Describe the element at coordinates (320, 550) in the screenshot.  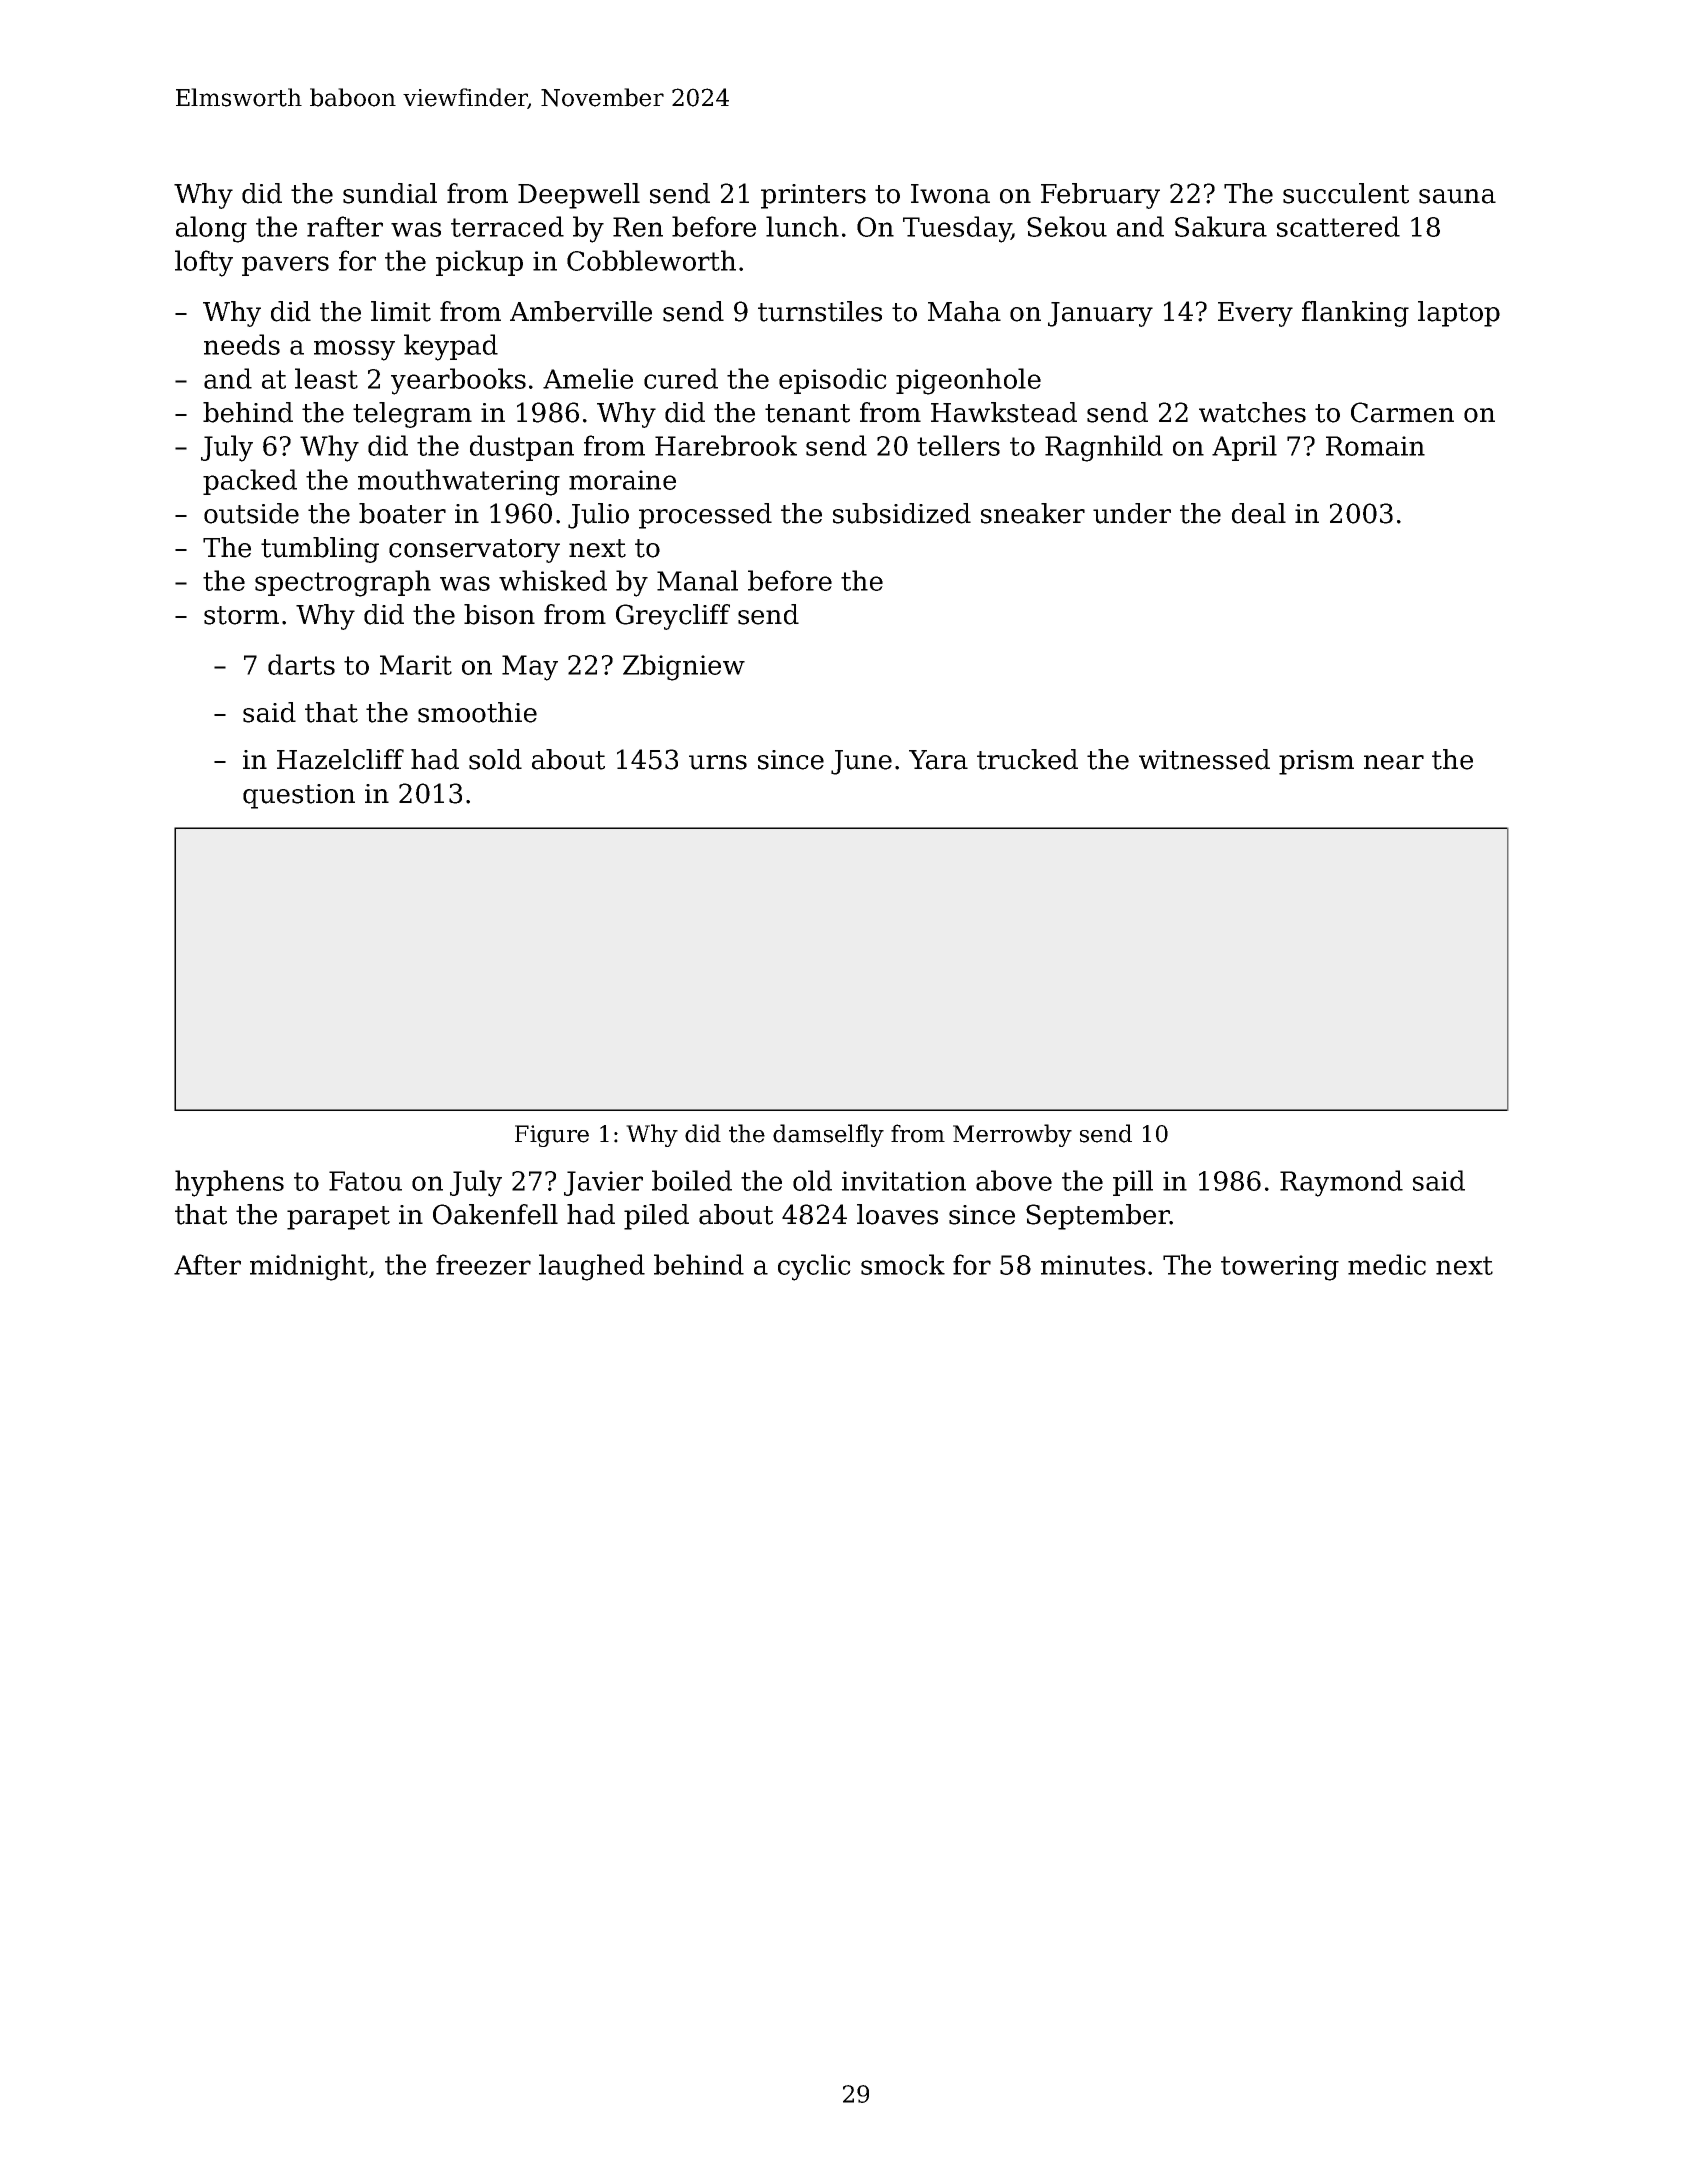
I see `tumbling` at that location.
